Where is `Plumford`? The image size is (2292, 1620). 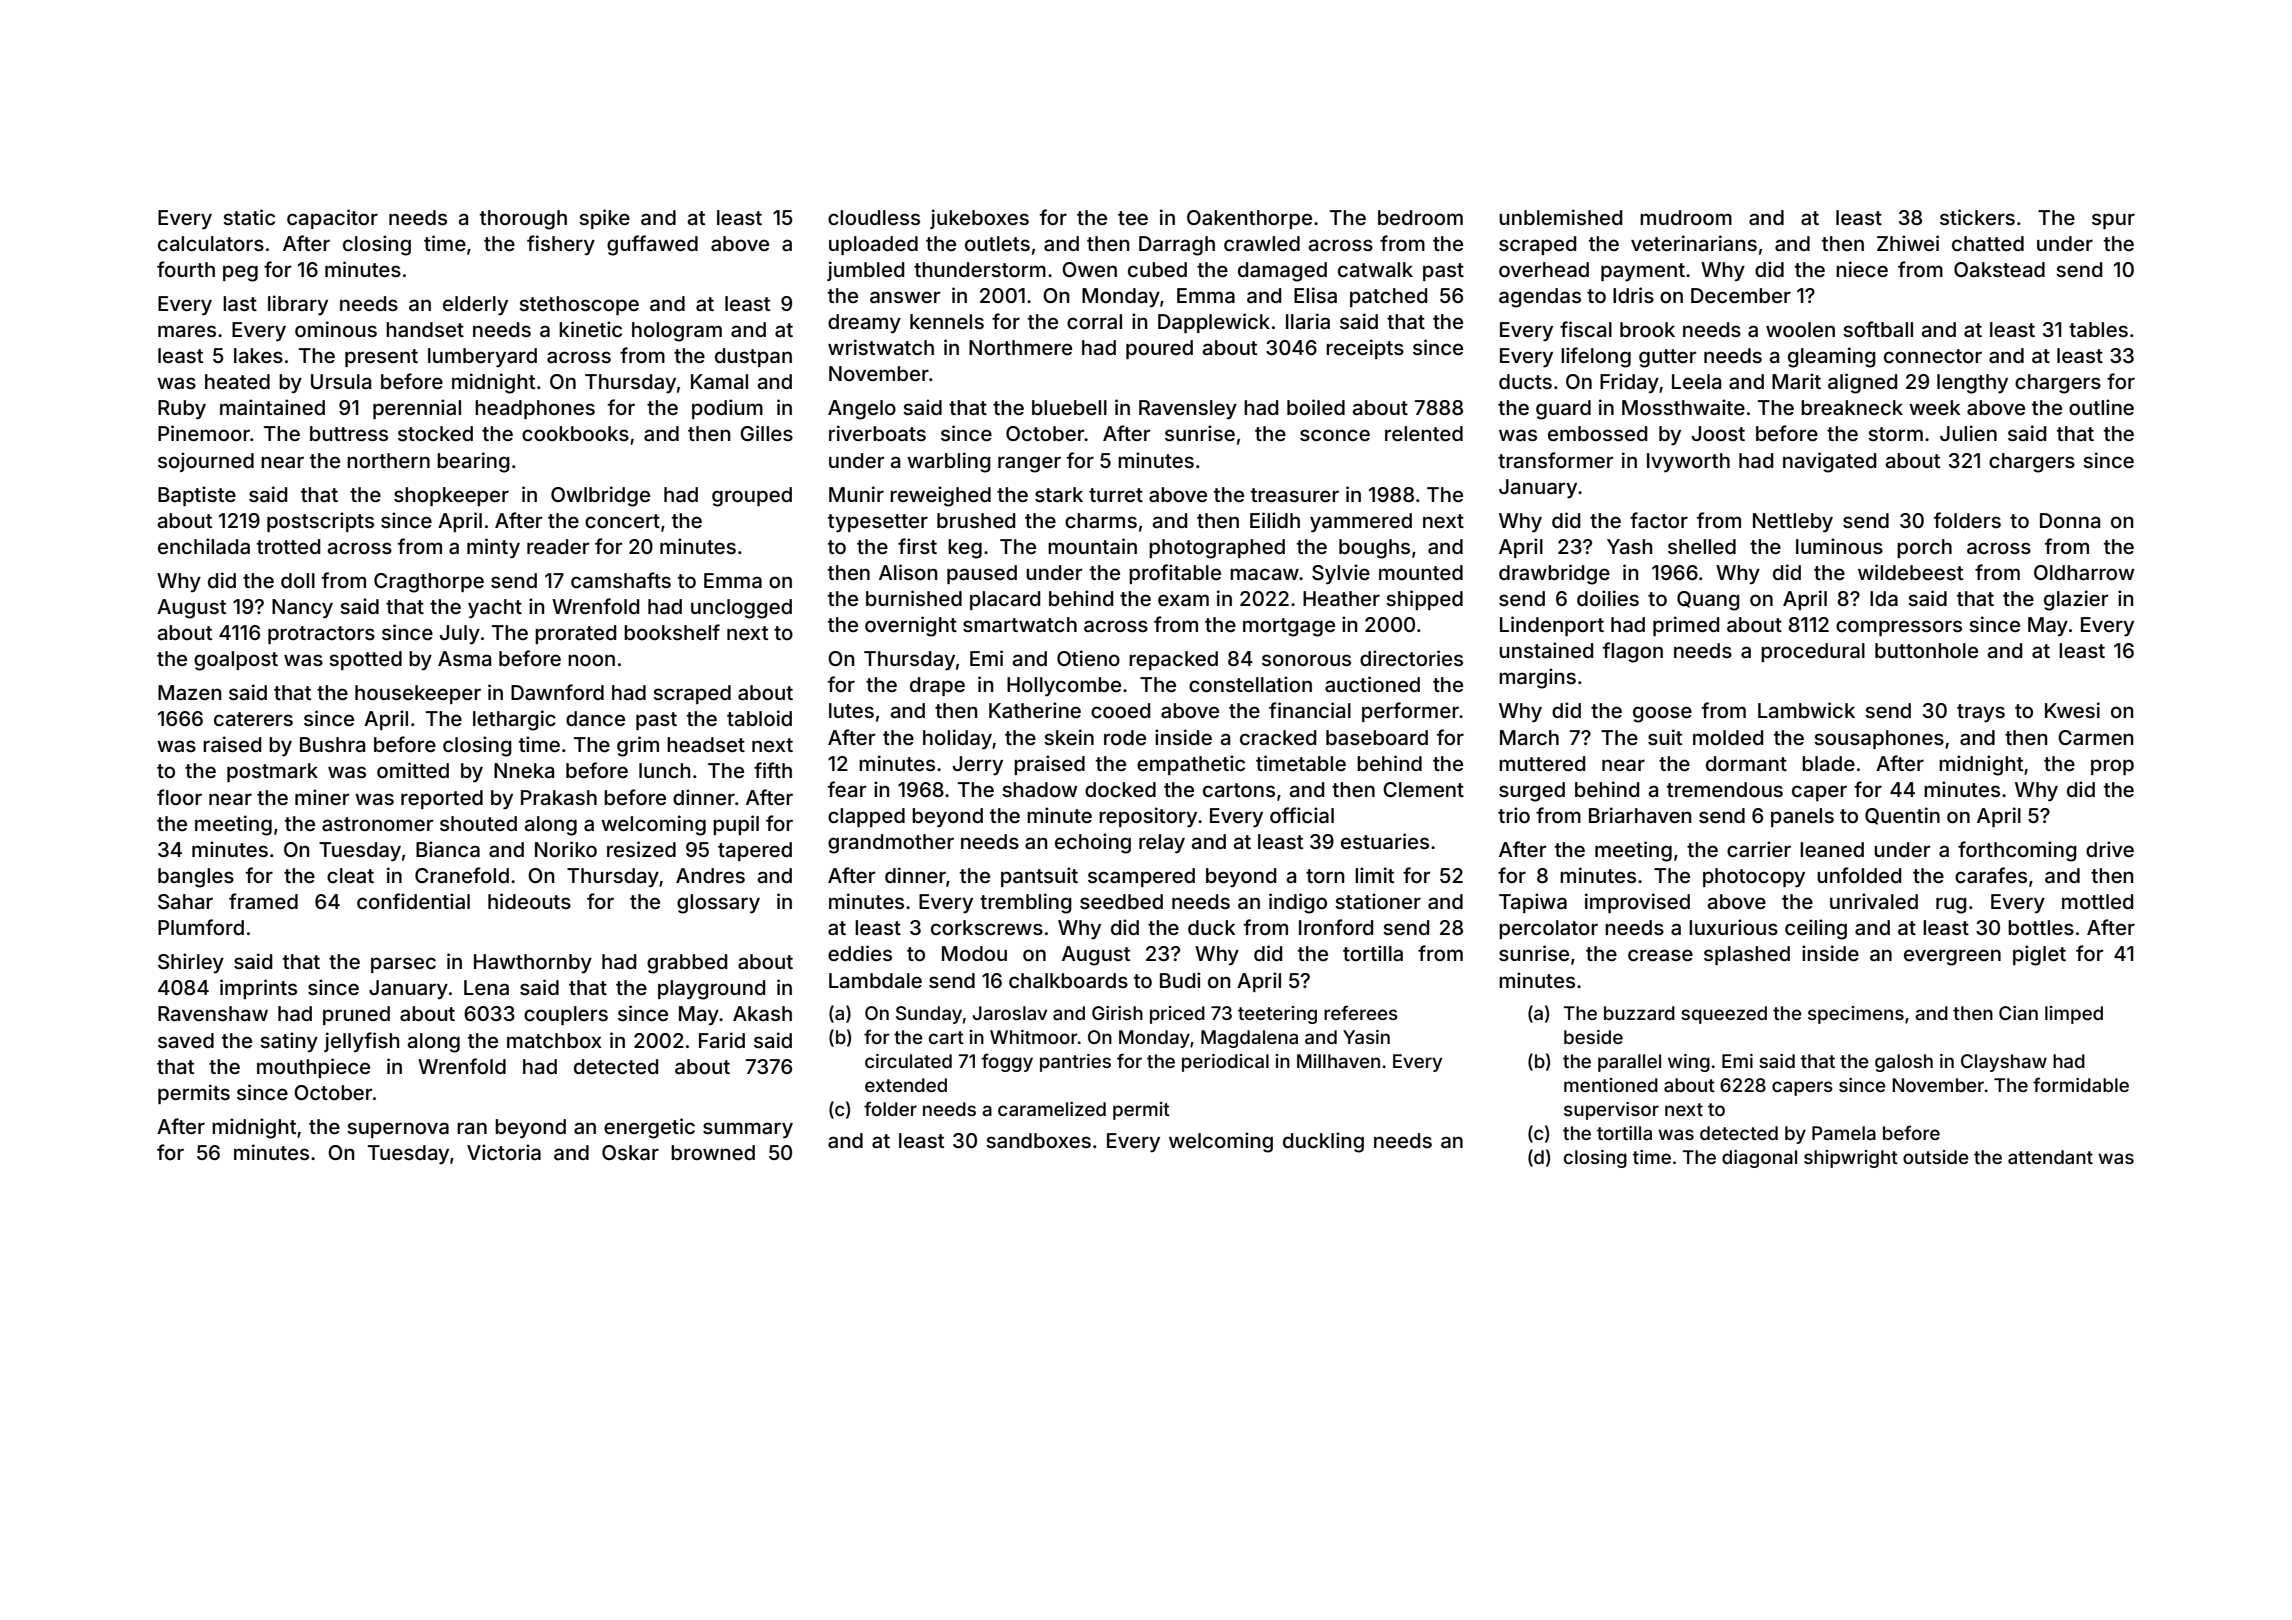
Plumford is located at coordinates (201, 927).
